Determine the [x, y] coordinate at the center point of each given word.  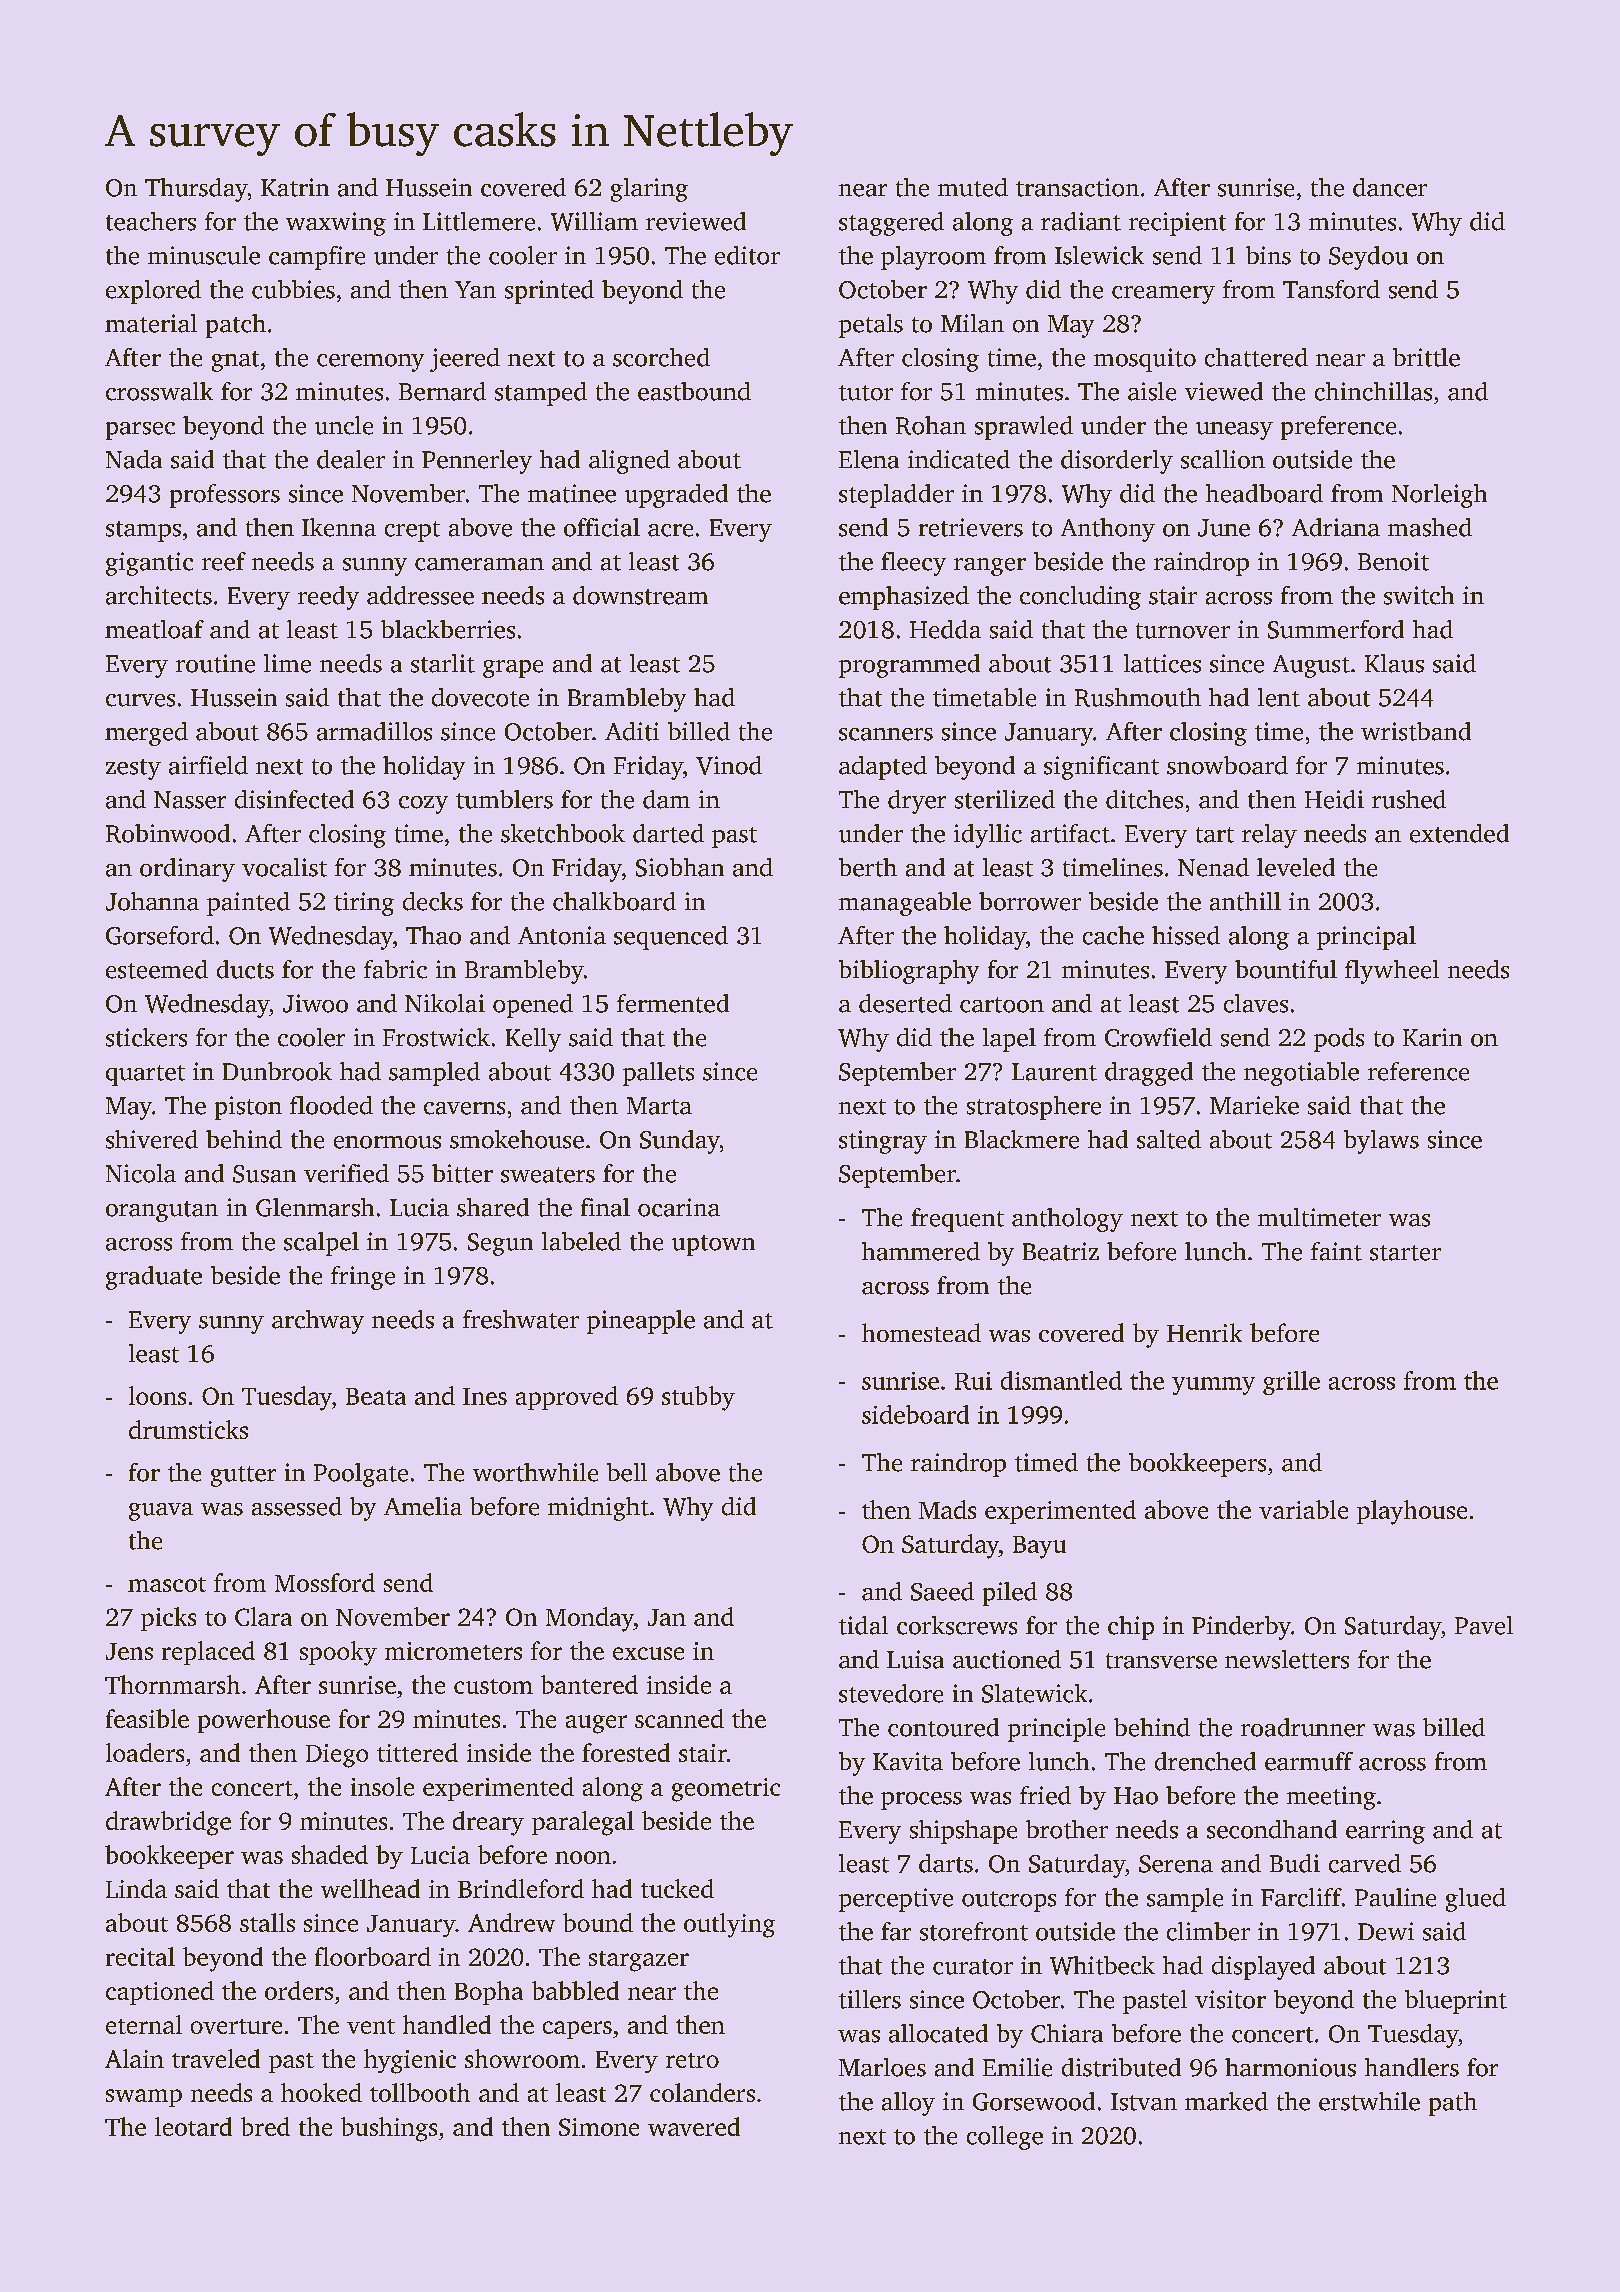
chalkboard [614, 901]
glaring [649, 190]
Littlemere [479, 221]
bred [265, 2126]
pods [1339, 1040]
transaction [1077, 187]
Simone [599, 2127]
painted [248, 904]
